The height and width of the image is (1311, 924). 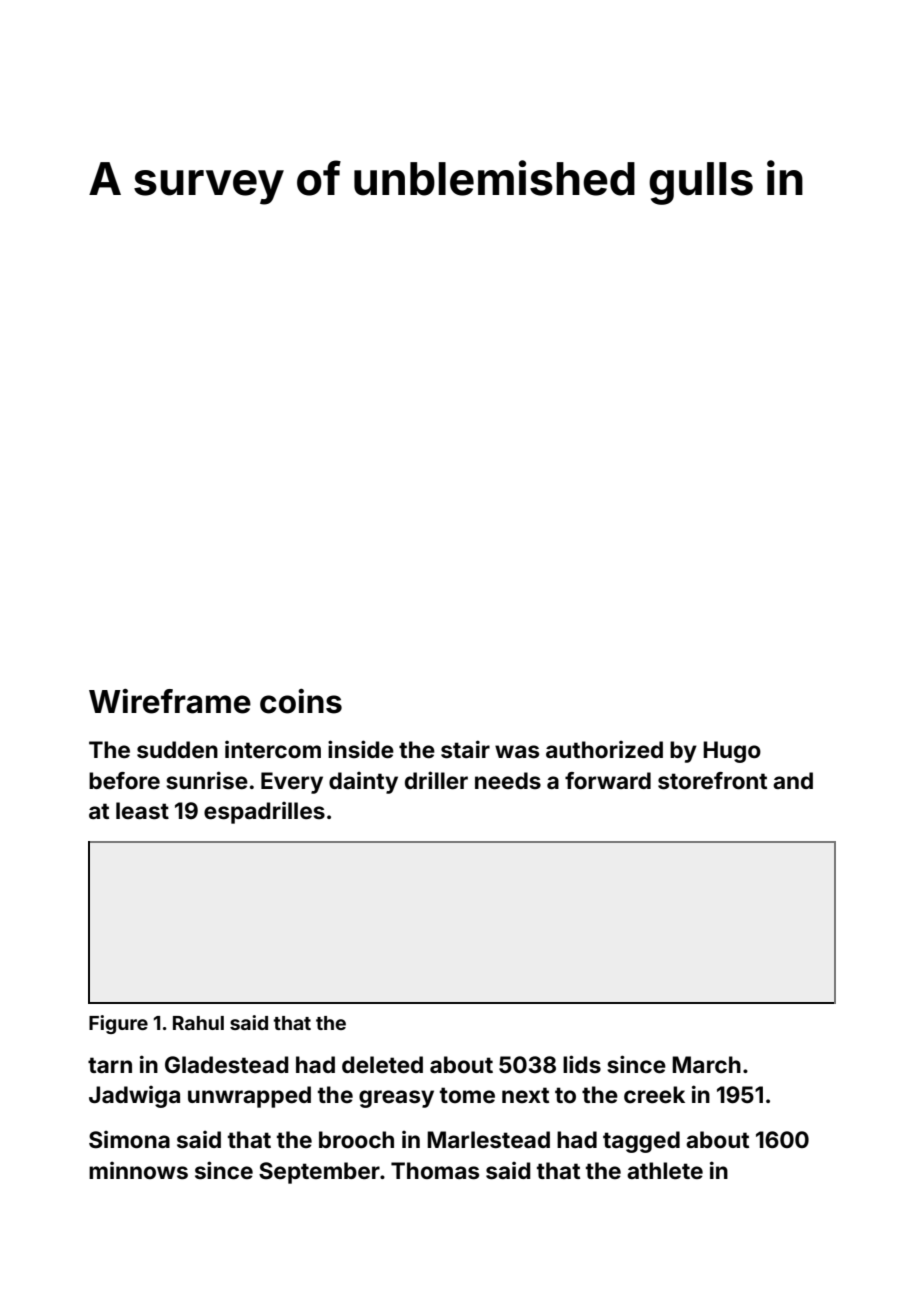 What do you see at coordinates (382, 1065) in the image?
I see `deleted` at bounding box center [382, 1065].
